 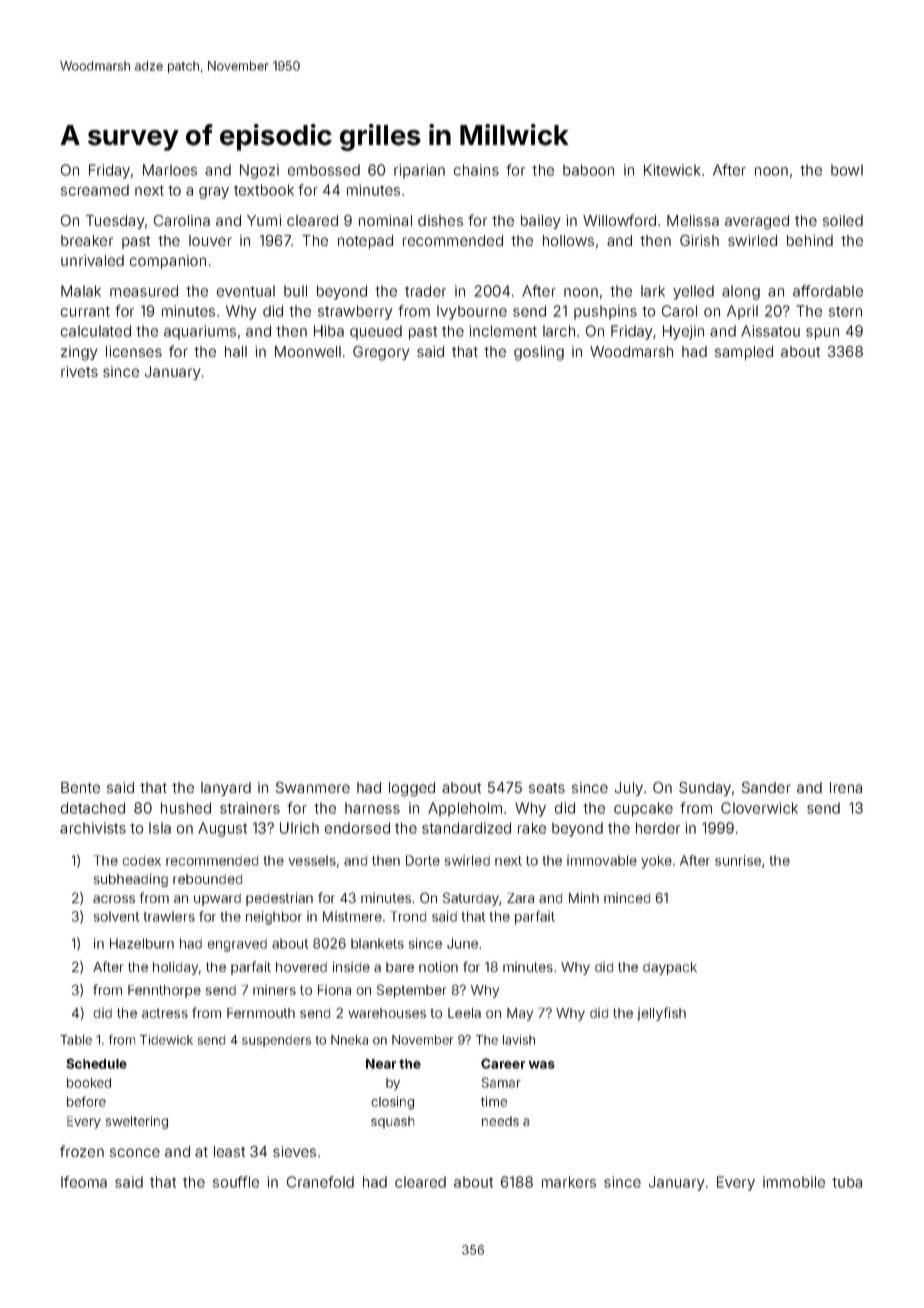 What do you see at coordinates (539, 353) in the screenshot?
I see `gosling` at bounding box center [539, 353].
